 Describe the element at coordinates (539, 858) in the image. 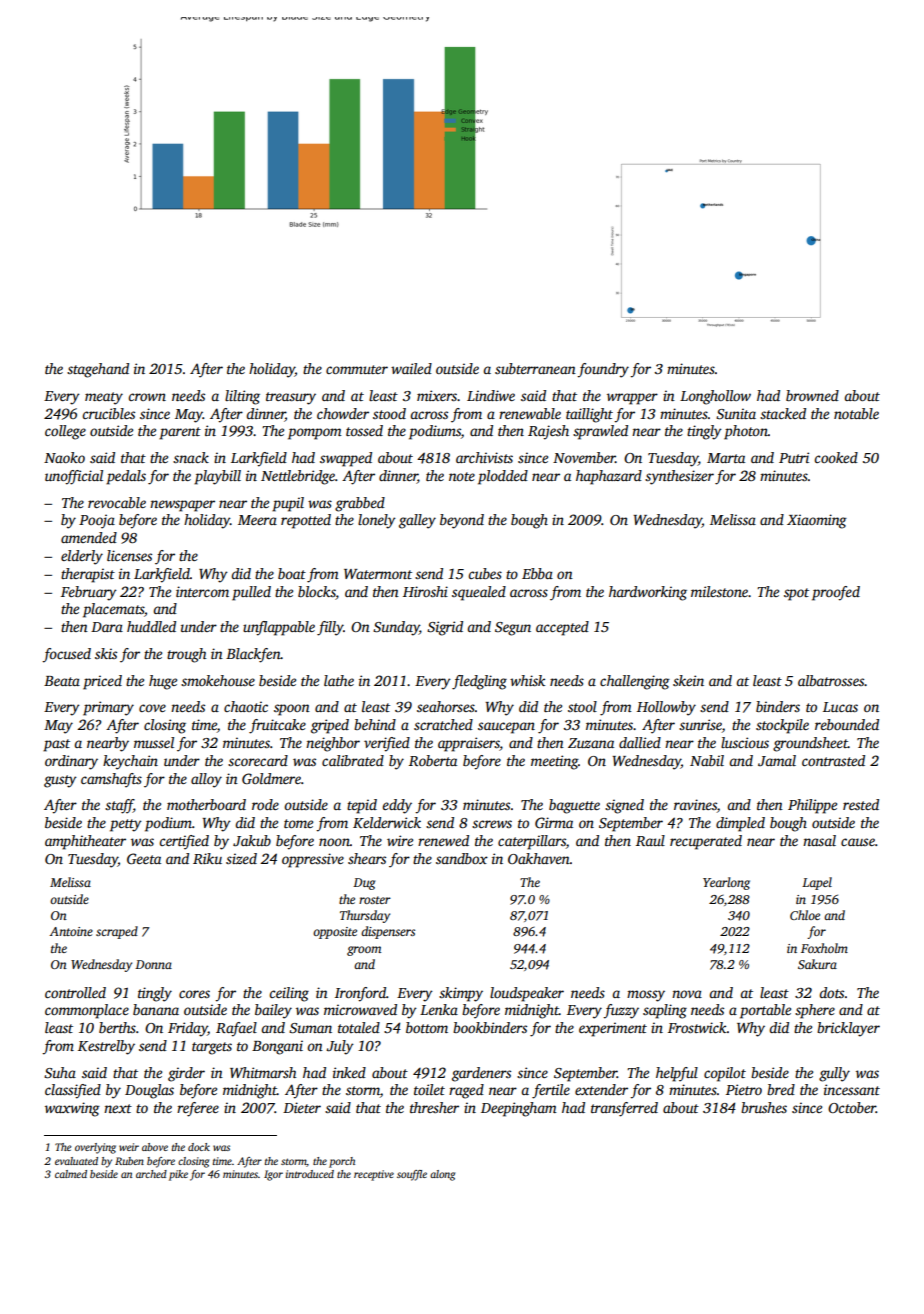

I see `Oakhaven` at that location.
